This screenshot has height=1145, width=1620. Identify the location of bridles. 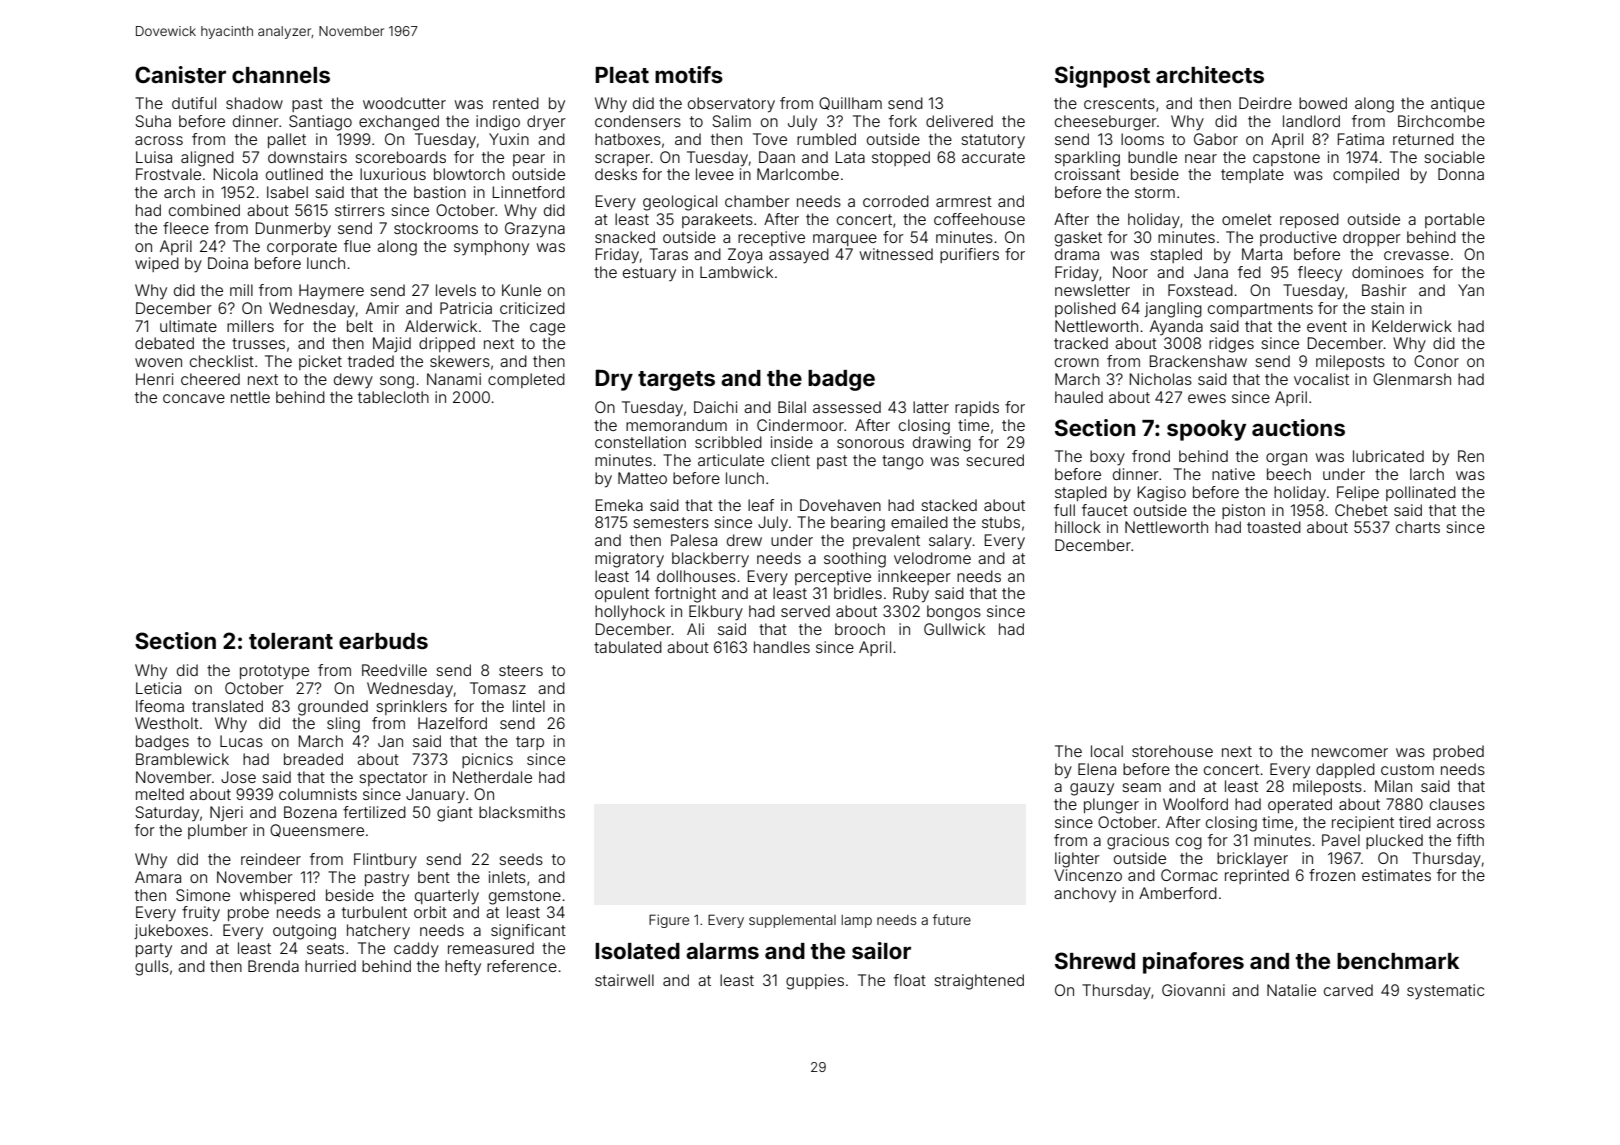
(858, 593).
